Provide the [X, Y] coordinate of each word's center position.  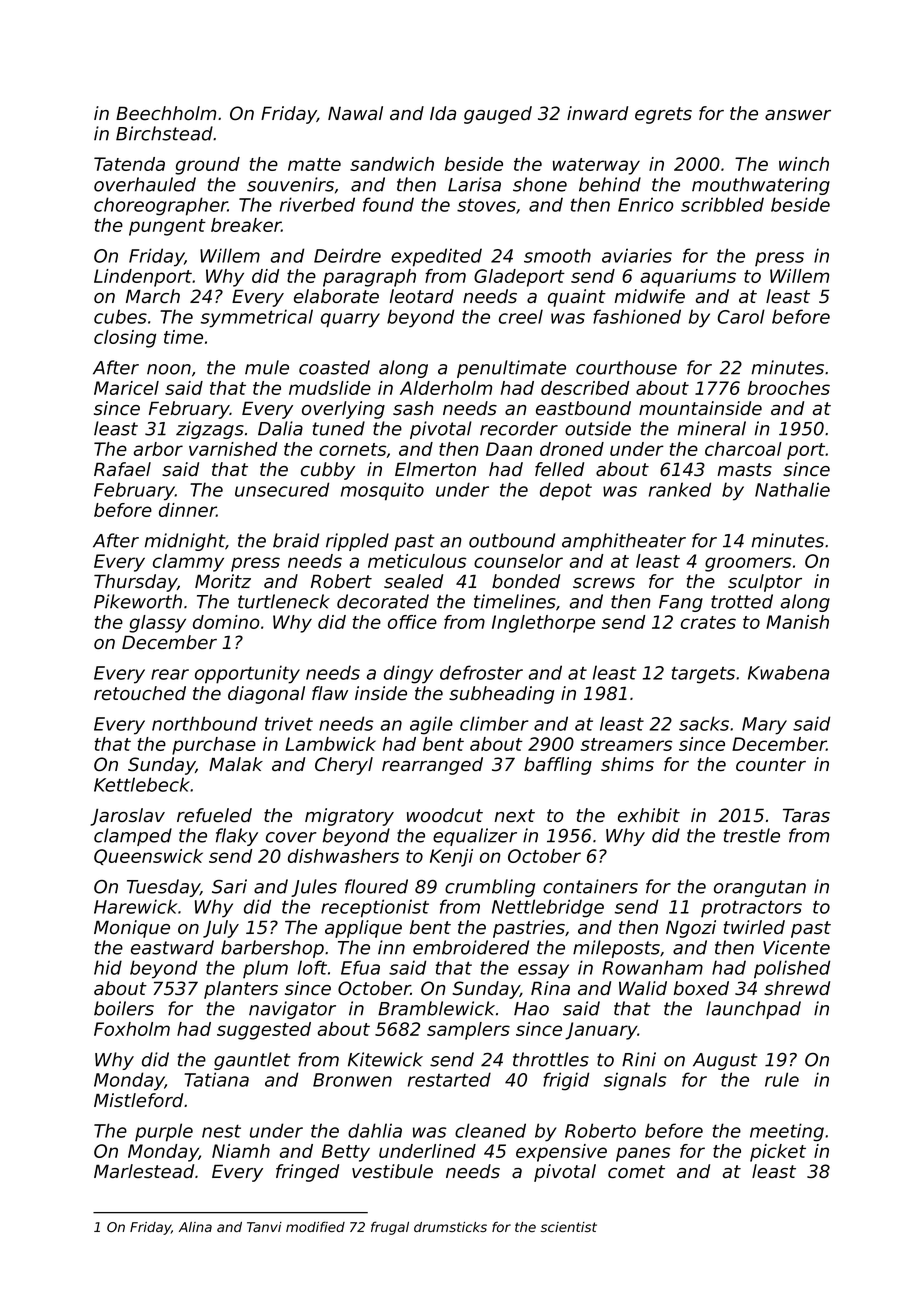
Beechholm [166, 113]
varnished [233, 449]
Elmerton [435, 469]
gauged [498, 115]
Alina [195, 1227]
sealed [413, 581]
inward [597, 113]
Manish [797, 622]
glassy [157, 624]
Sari [229, 886]
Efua [360, 967]
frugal [390, 1228]
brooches [789, 388]
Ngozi [691, 929]
